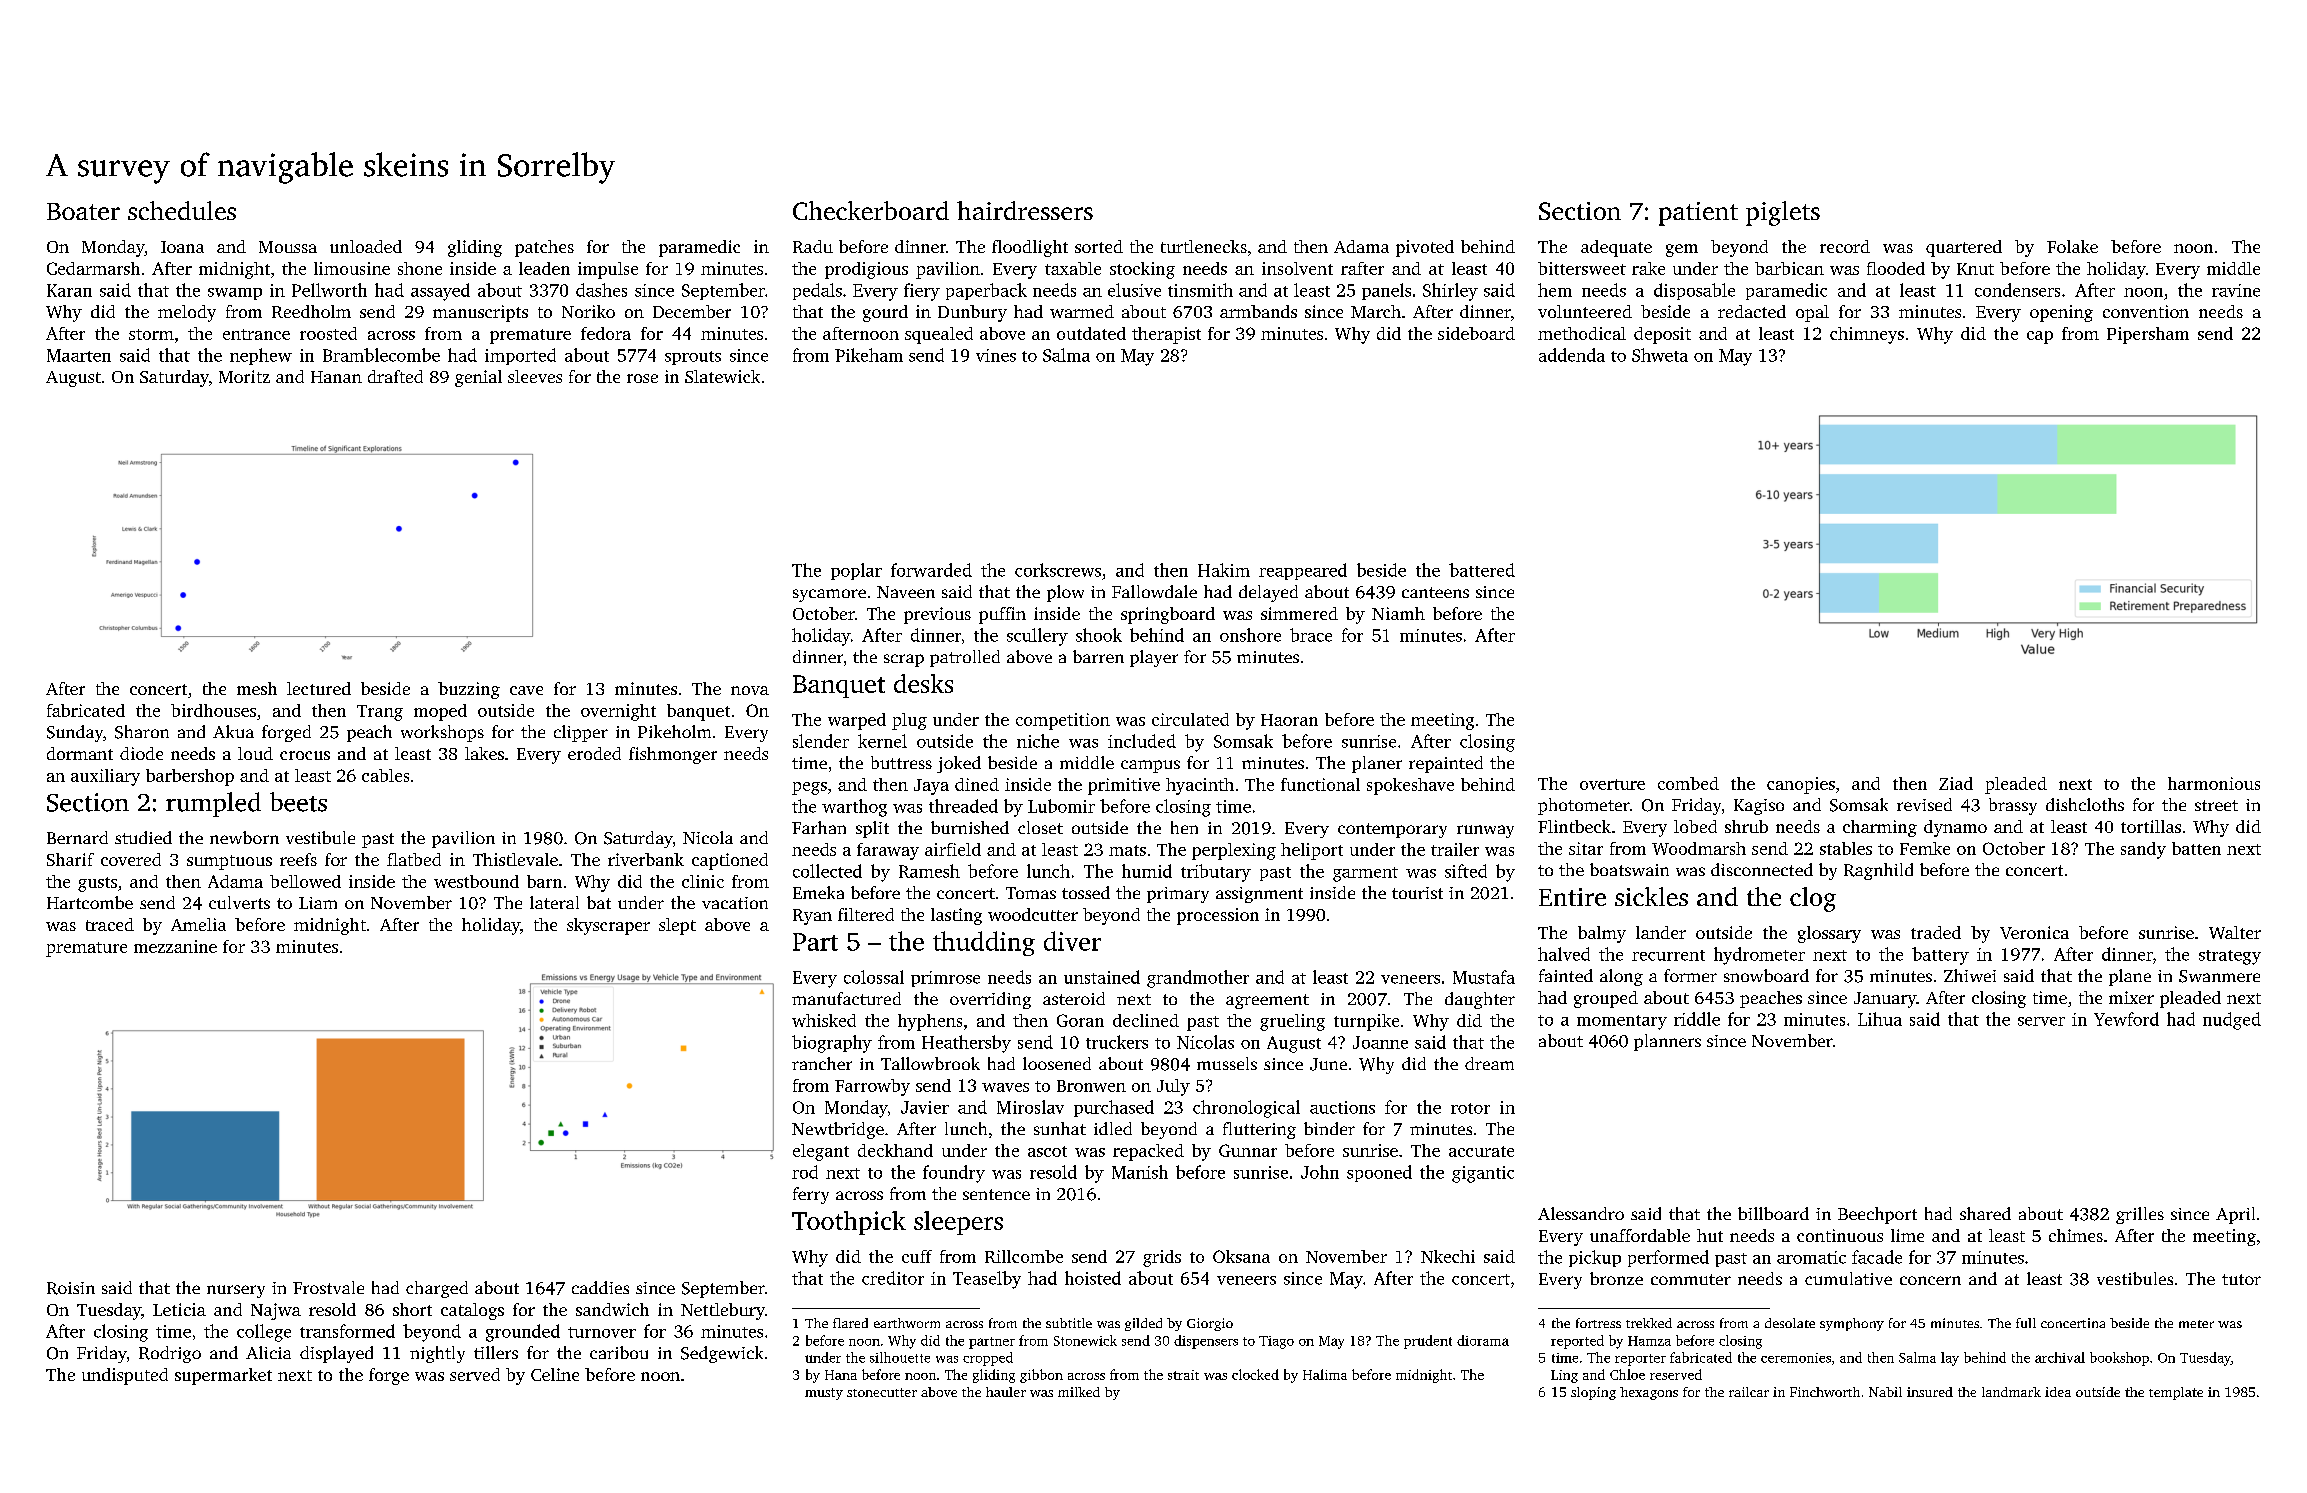 The width and height of the screenshot is (2307, 1493). Describe the element at coordinates (175, 946) in the screenshot. I see `mezzanine` at that location.
